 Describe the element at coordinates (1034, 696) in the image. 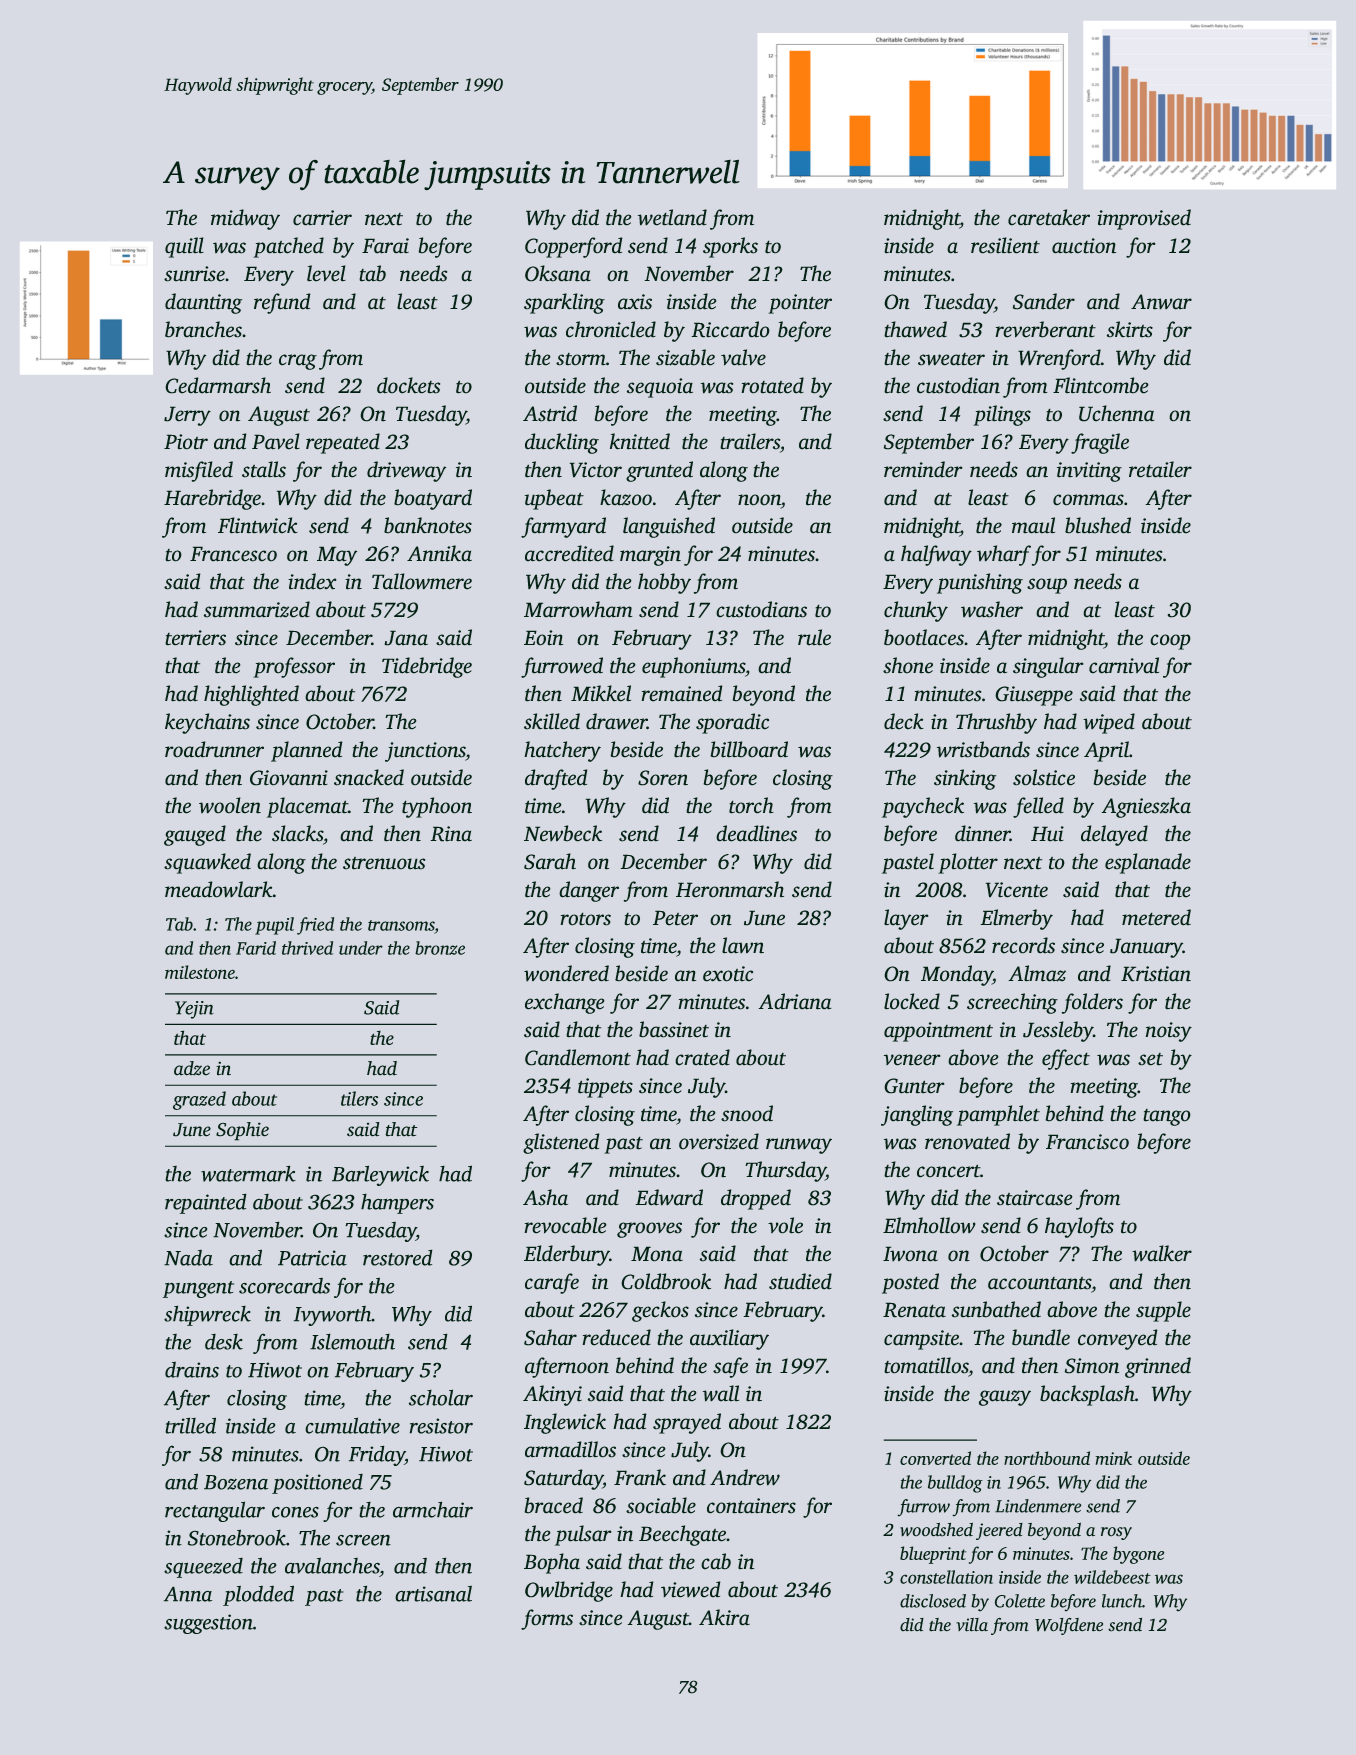

I see `Giuseppe` at that location.
